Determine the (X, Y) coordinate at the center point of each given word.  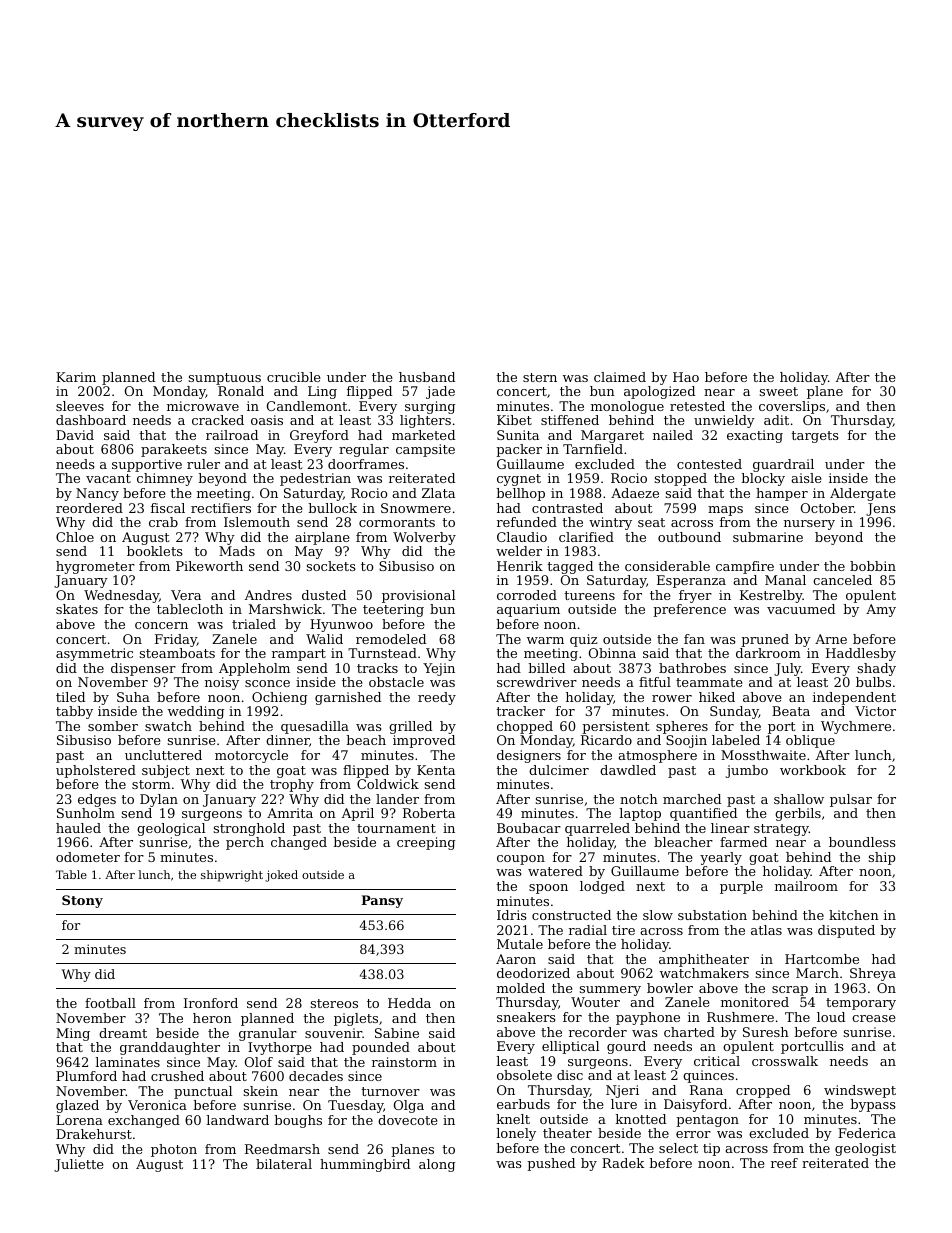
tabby (74, 712)
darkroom (768, 653)
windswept (860, 1091)
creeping (426, 843)
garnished (348, 698)
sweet (779, 391)
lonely (516, 1134)
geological (171, 829)
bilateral (284, 1164)
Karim (76, 377)
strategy (781, 830)
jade (440, 392)
